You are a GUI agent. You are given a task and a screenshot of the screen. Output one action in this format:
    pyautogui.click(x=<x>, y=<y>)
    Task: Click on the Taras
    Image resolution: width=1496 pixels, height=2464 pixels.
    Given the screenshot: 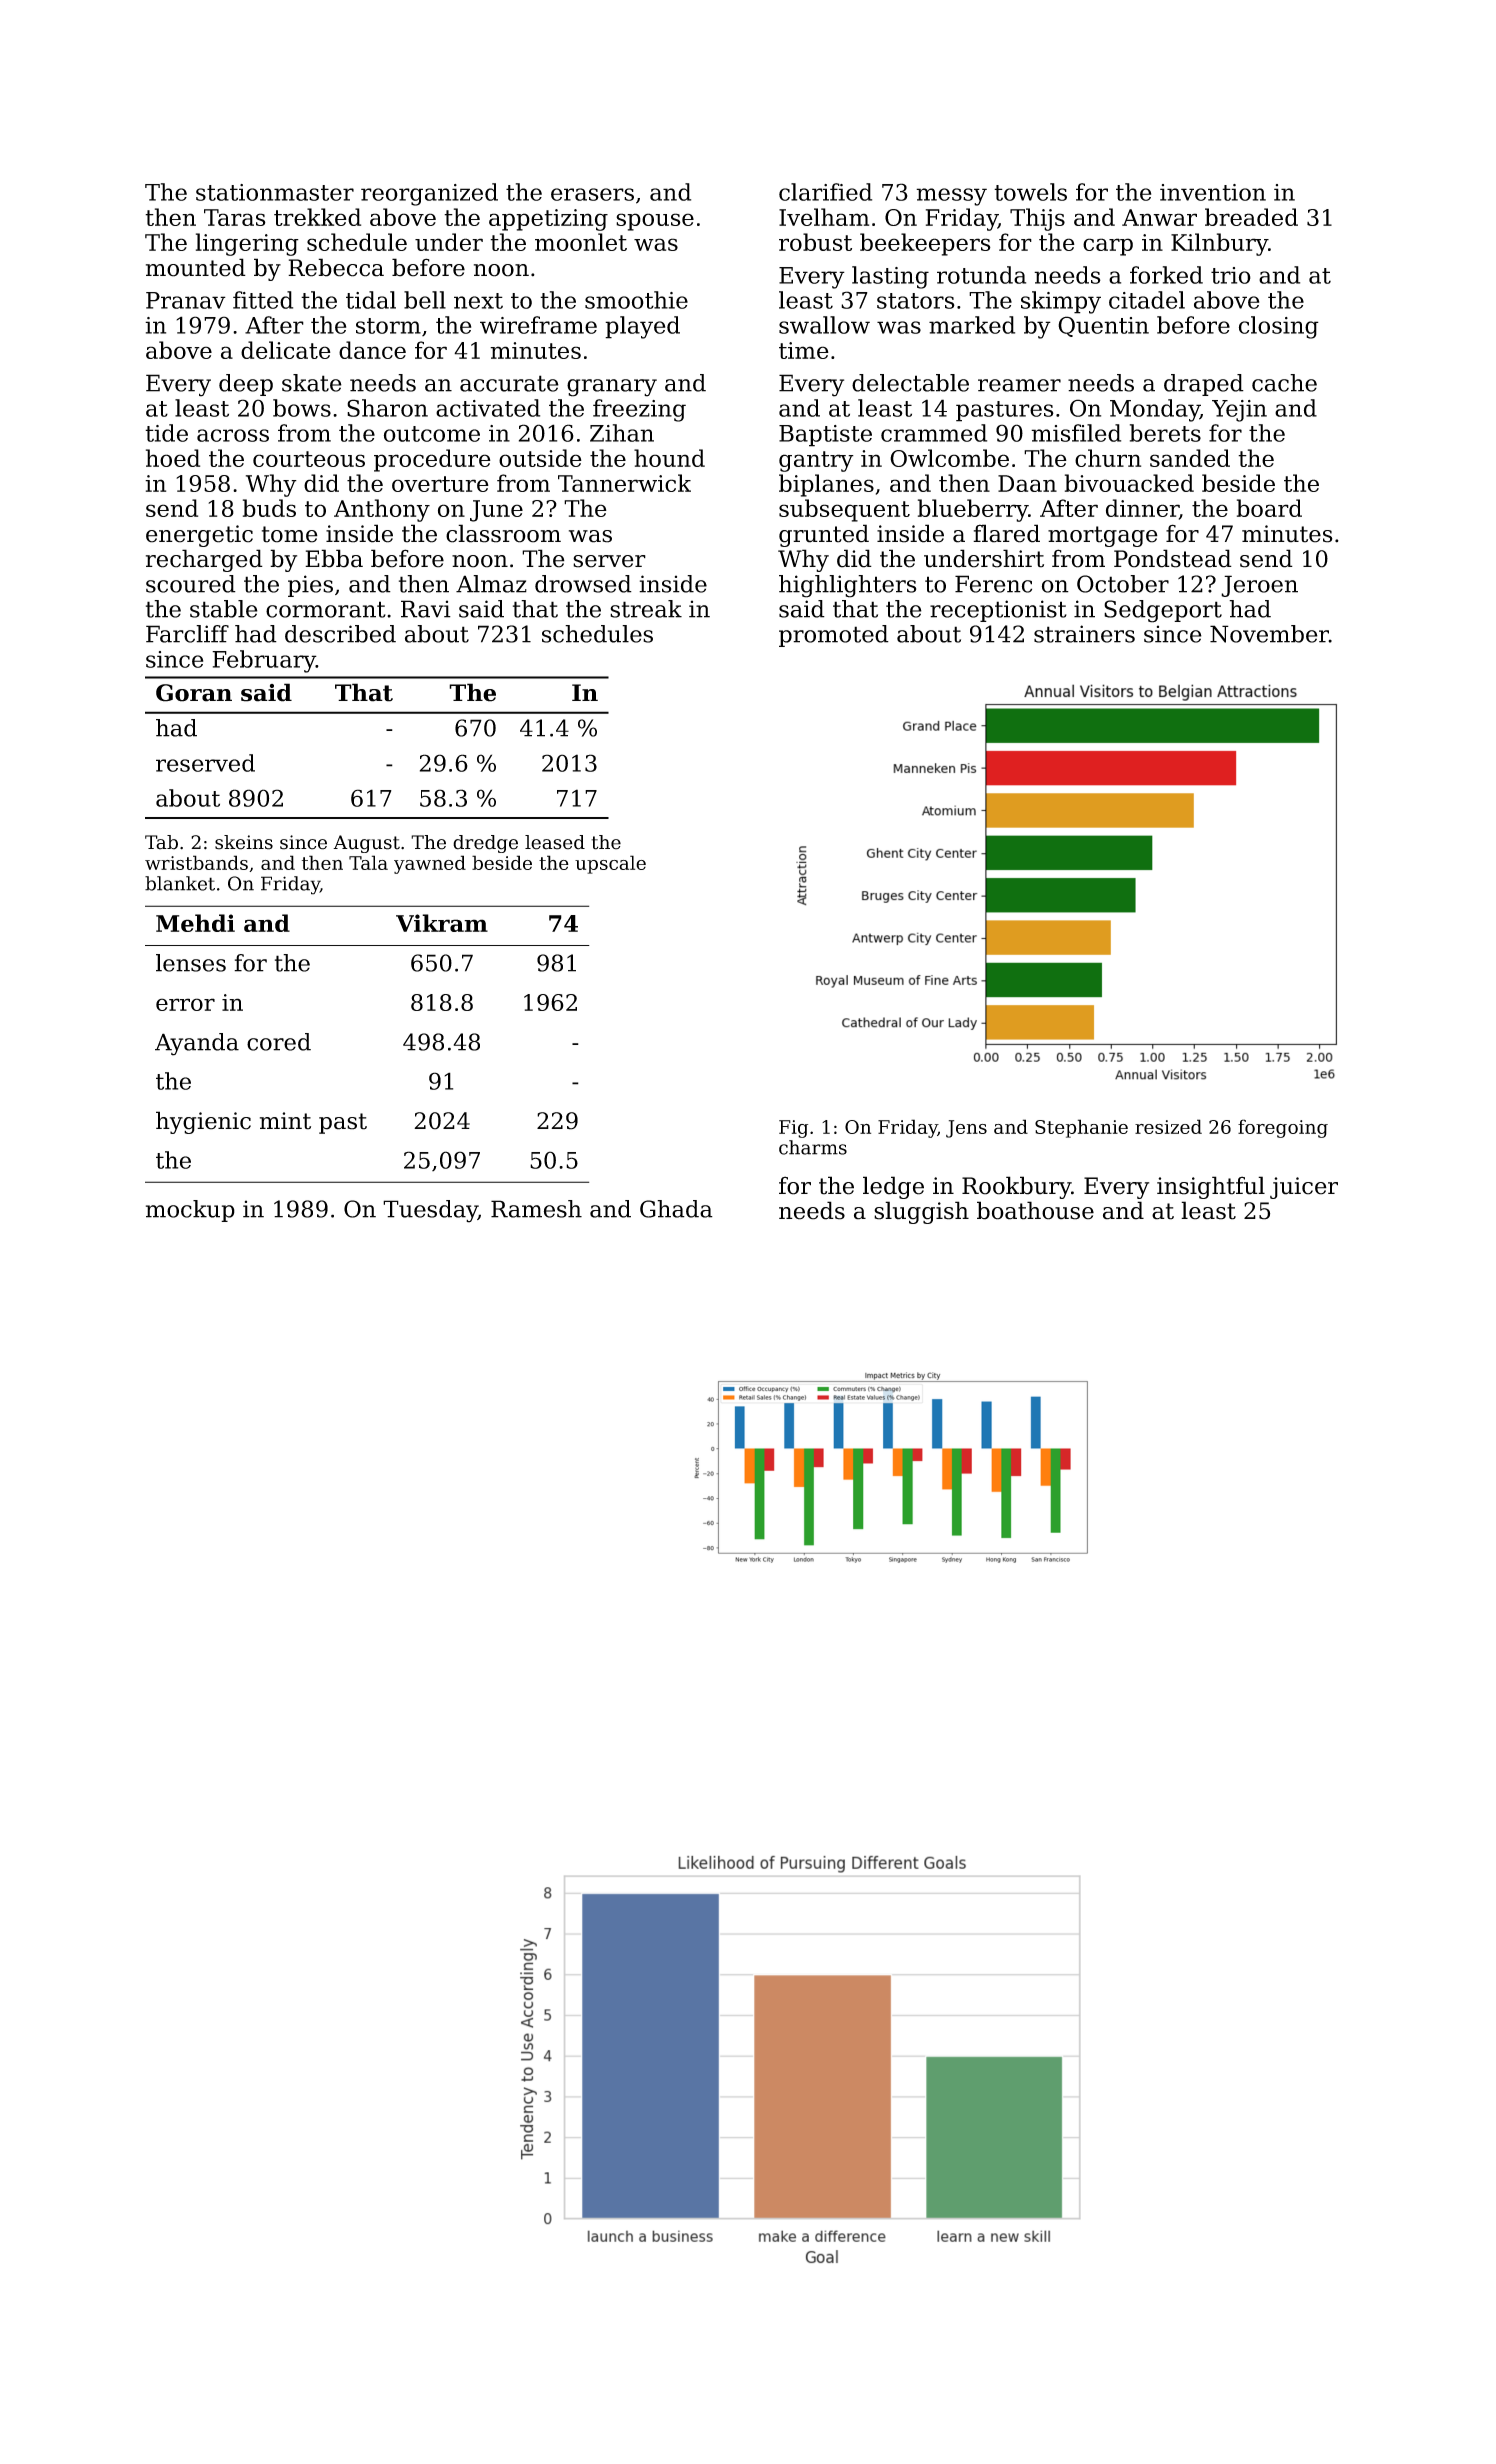 What is the action you would take?
    pyautogui.click(x=235, y=217)
